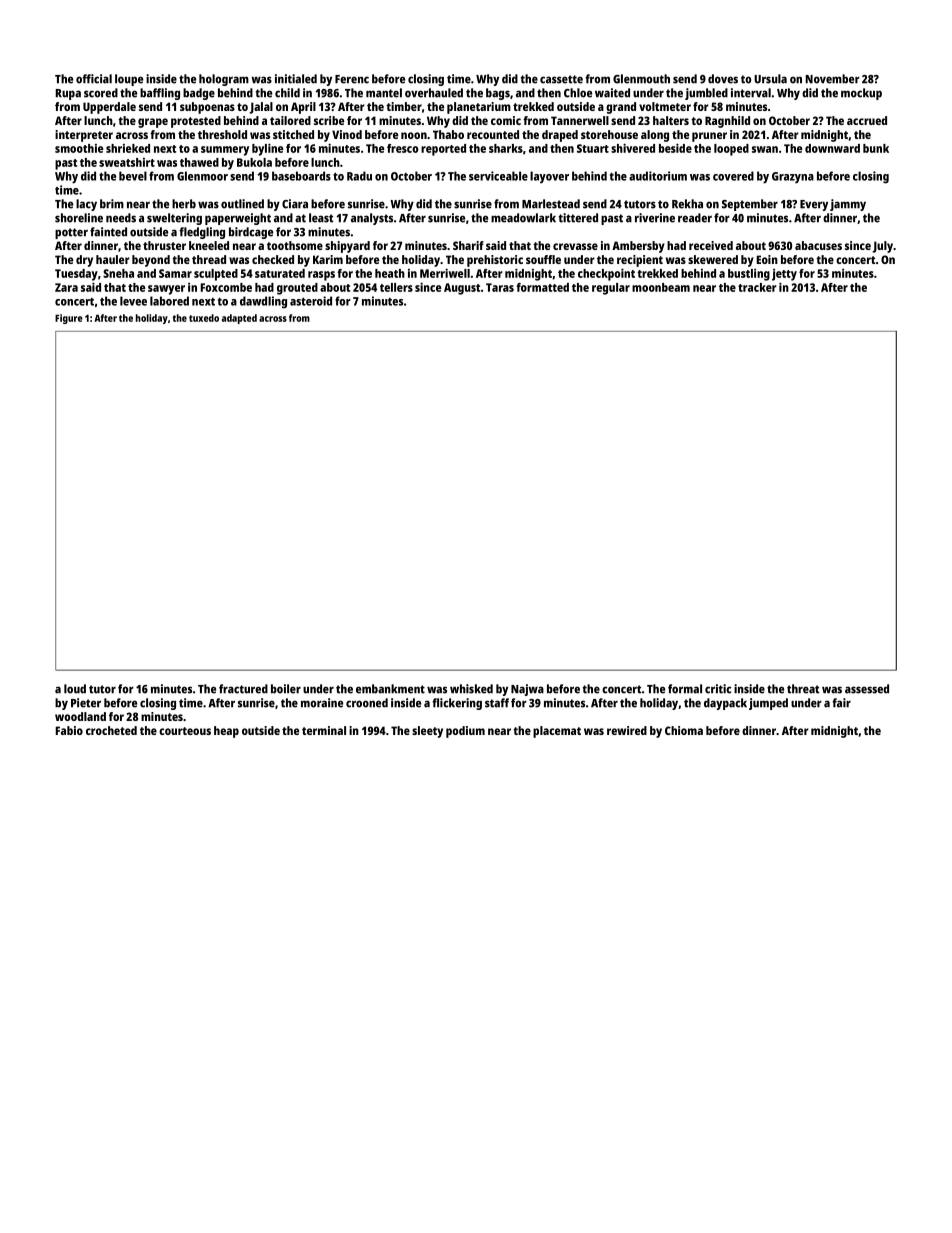  I want to click on official, so click(94, 79).
